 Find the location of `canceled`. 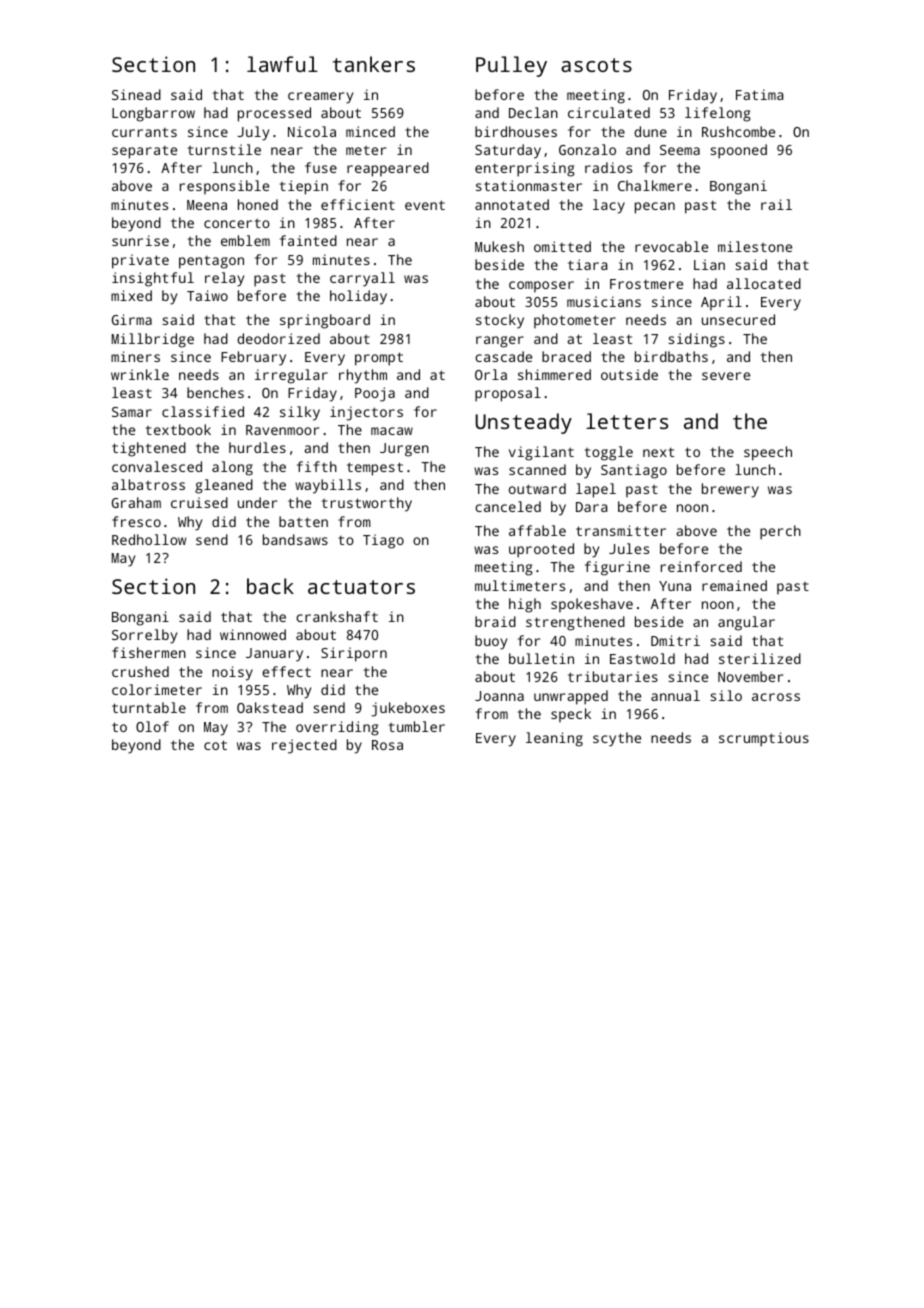

canceled is located at coordinates (508, 506).
